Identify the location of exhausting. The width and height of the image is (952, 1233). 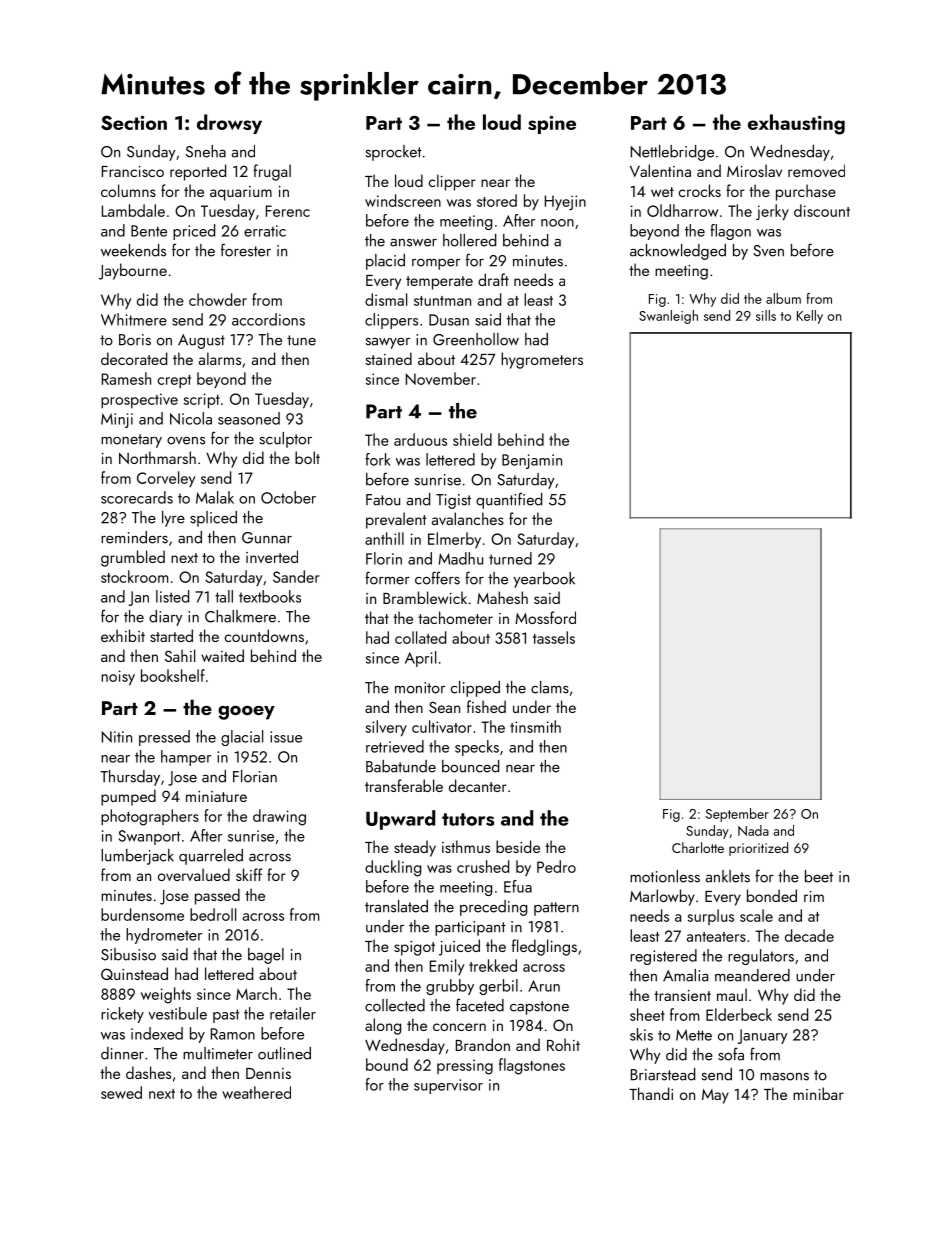
(796, 124).
